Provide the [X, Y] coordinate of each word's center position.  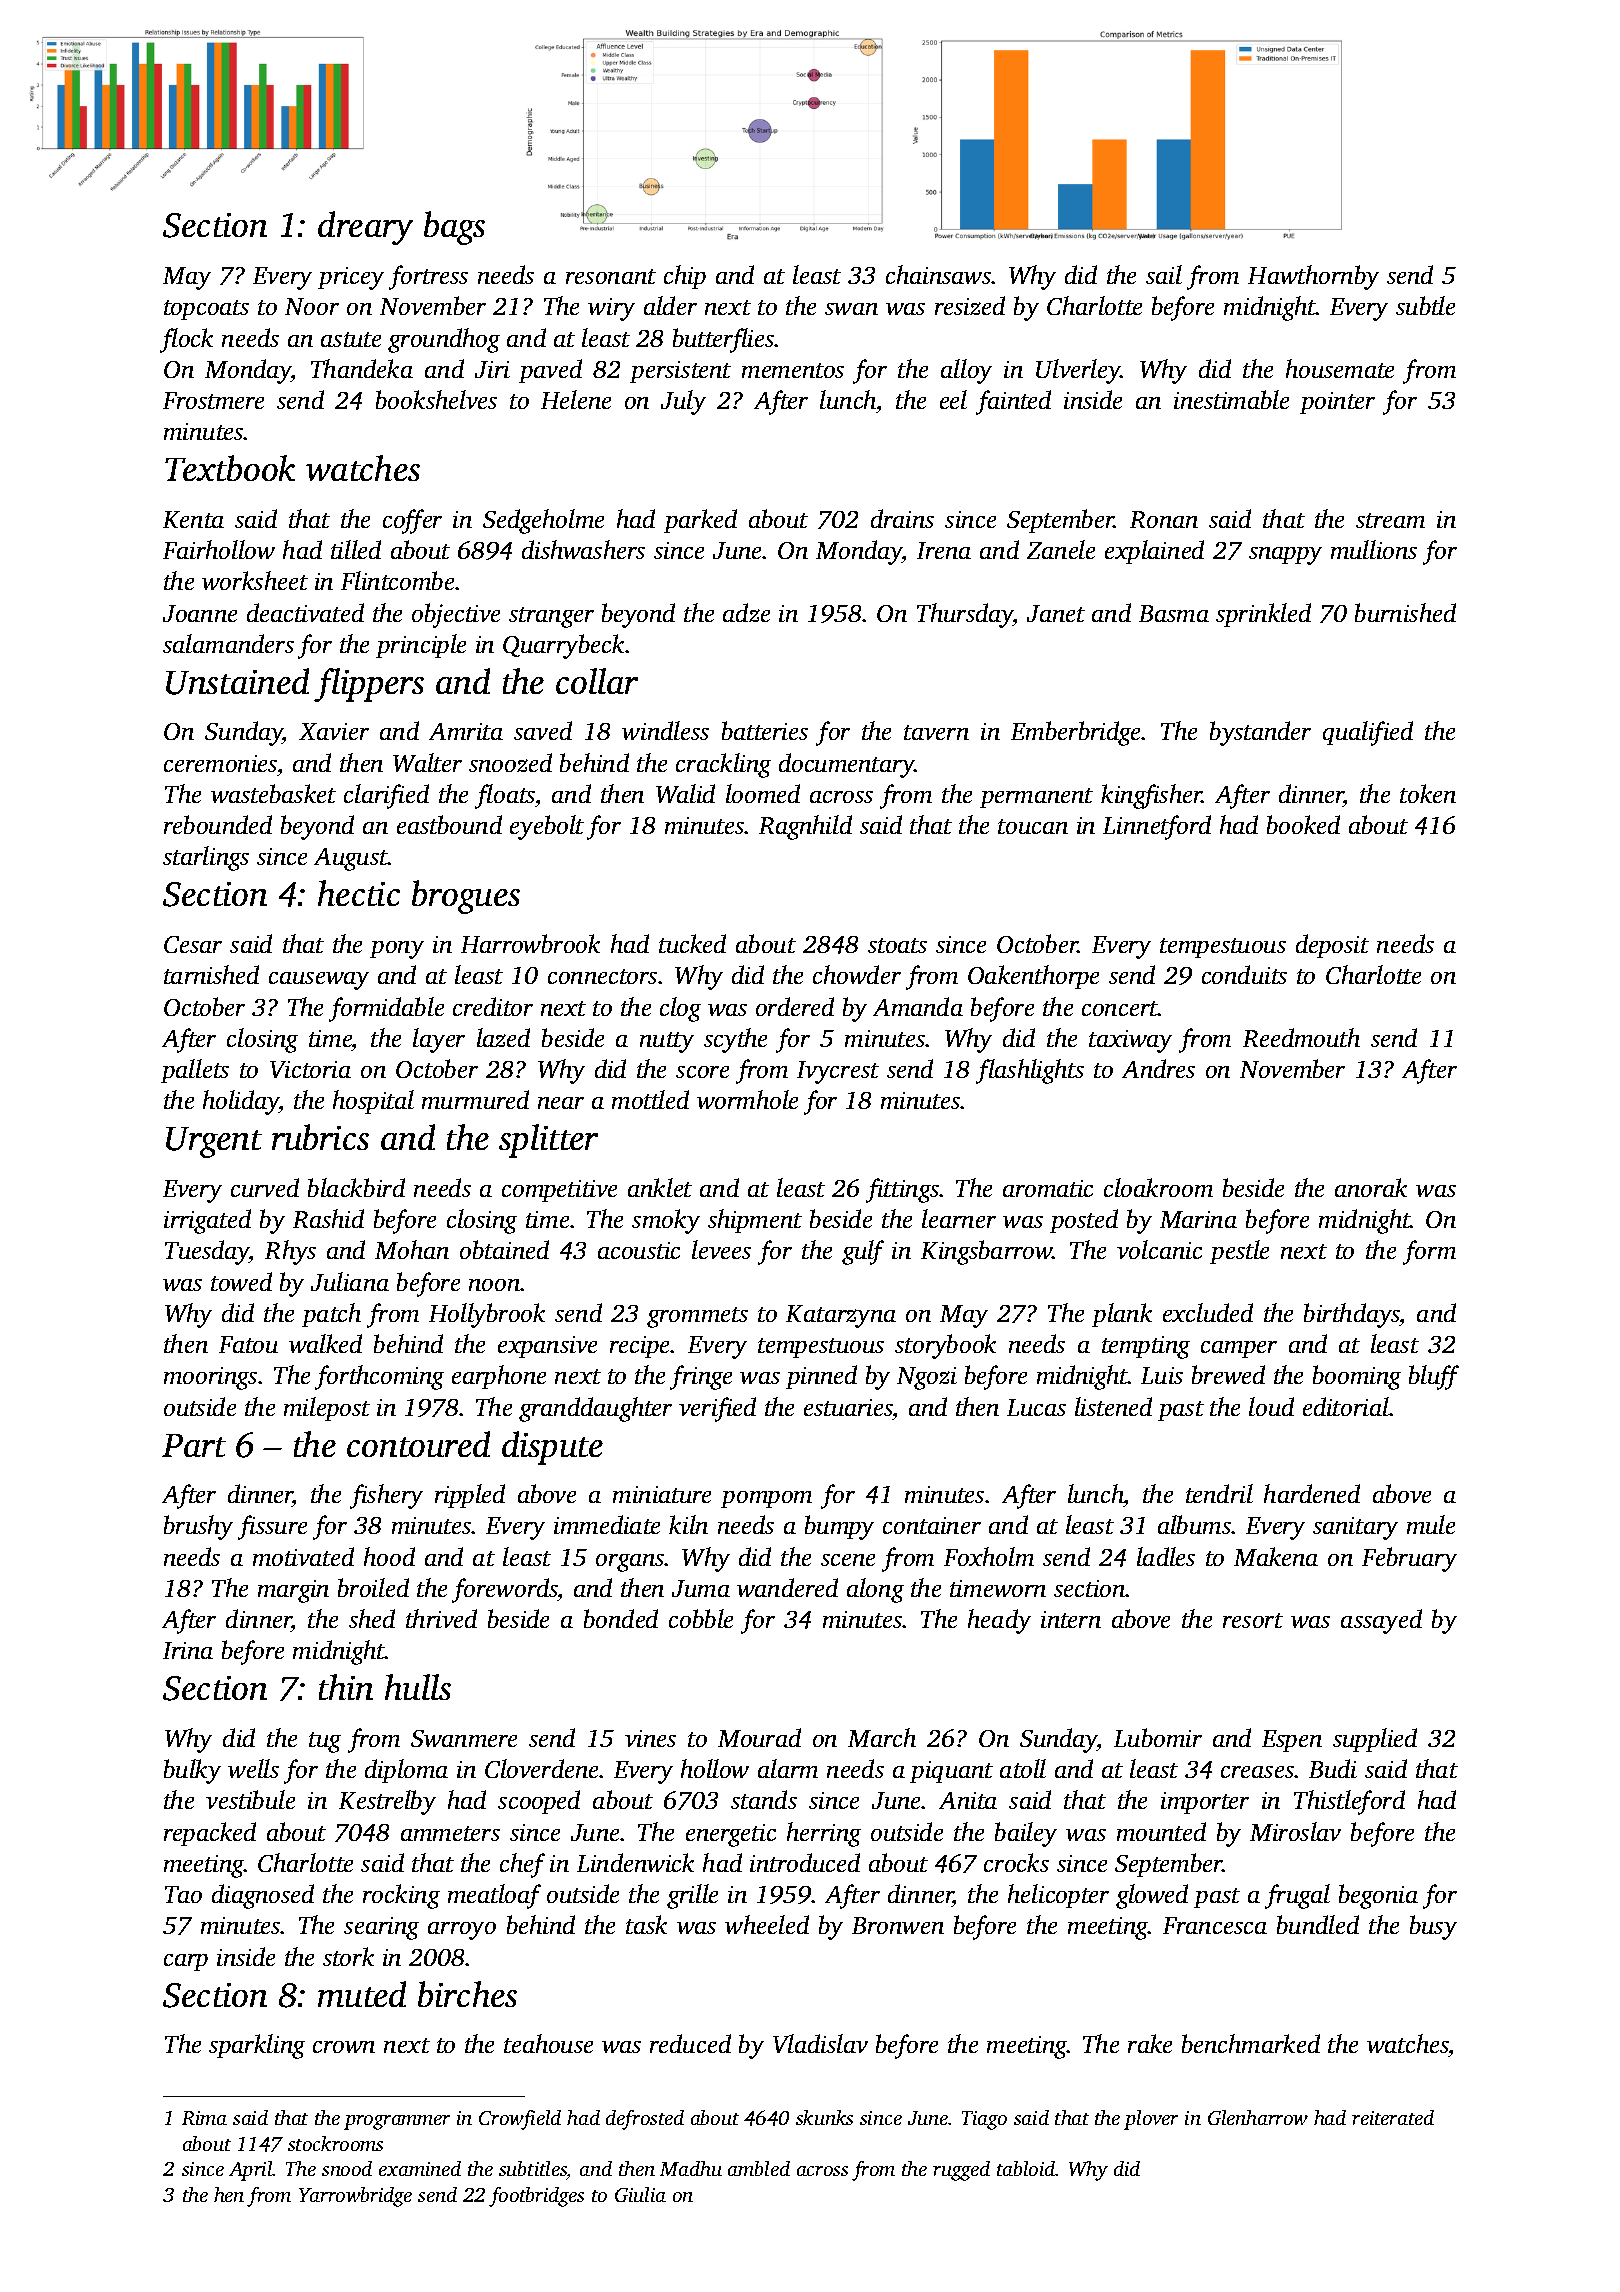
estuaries [848, 1407]
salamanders [228, 643]
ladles [1166, 1556]
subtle [1425, 305]
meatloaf [494, 1896]
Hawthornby [1313, 277]
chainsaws [939, 274]
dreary [365, 228]
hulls [418, 1687]
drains [902, 518]
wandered [787, 1587]
